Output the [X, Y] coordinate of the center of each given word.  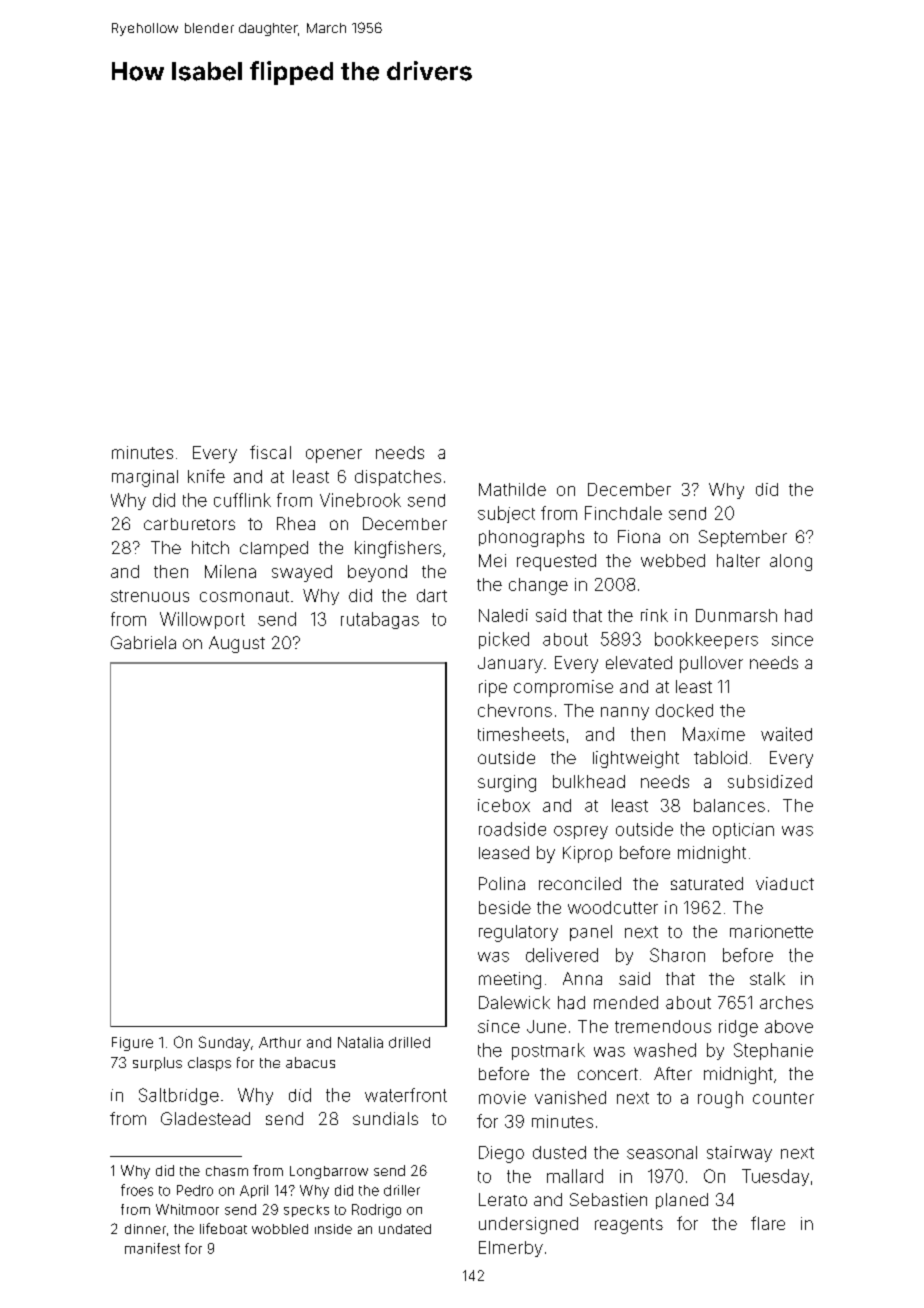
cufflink [242, 500]
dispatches [398, 478]
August [237, 644]
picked [504, 640]
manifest [152, 1248]
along [791, 562]
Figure [132, 1044]
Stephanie [773, 1051]
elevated [639, 662]
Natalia [360, 1042]
